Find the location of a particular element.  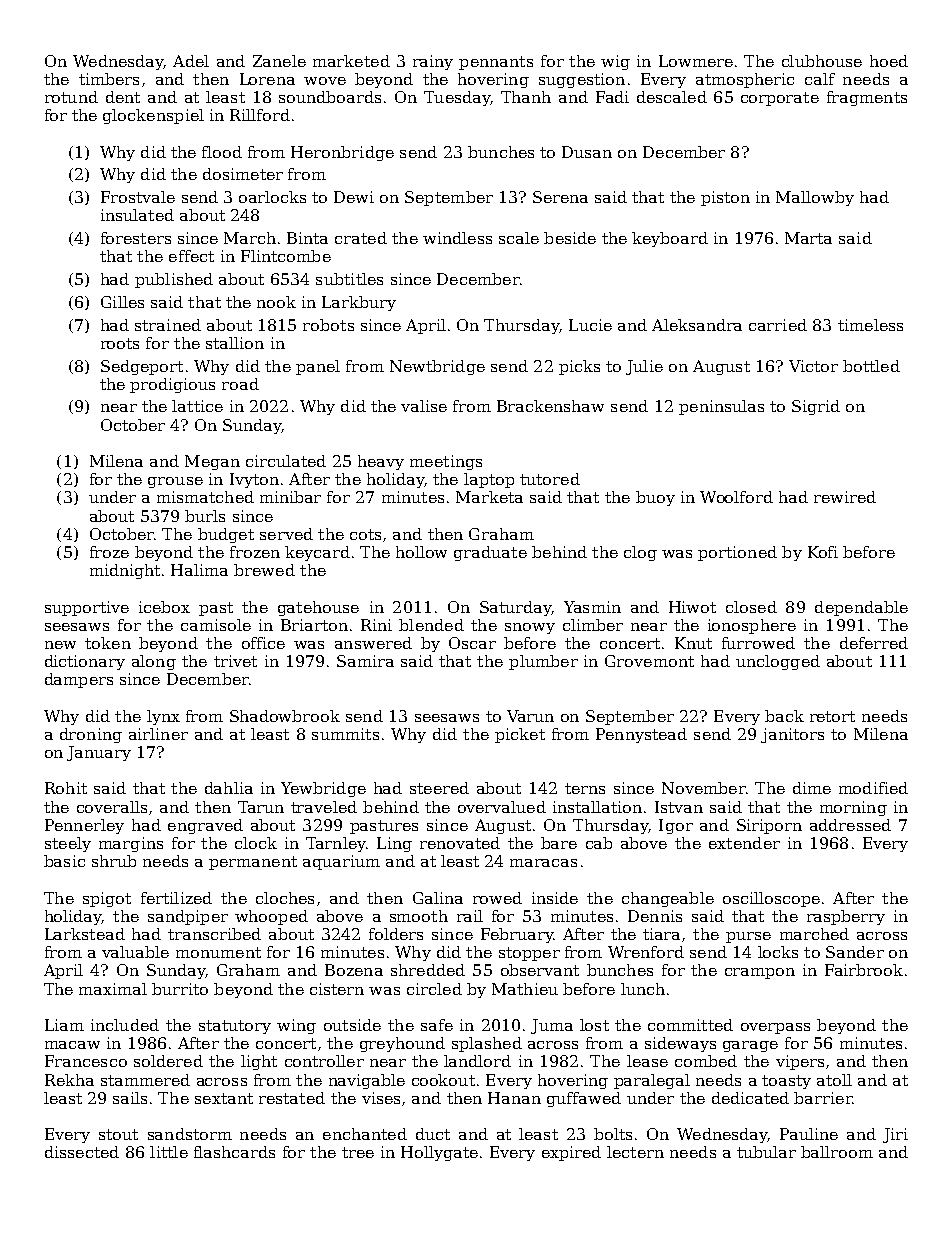

marketed is located at coordinates (351, 61).
